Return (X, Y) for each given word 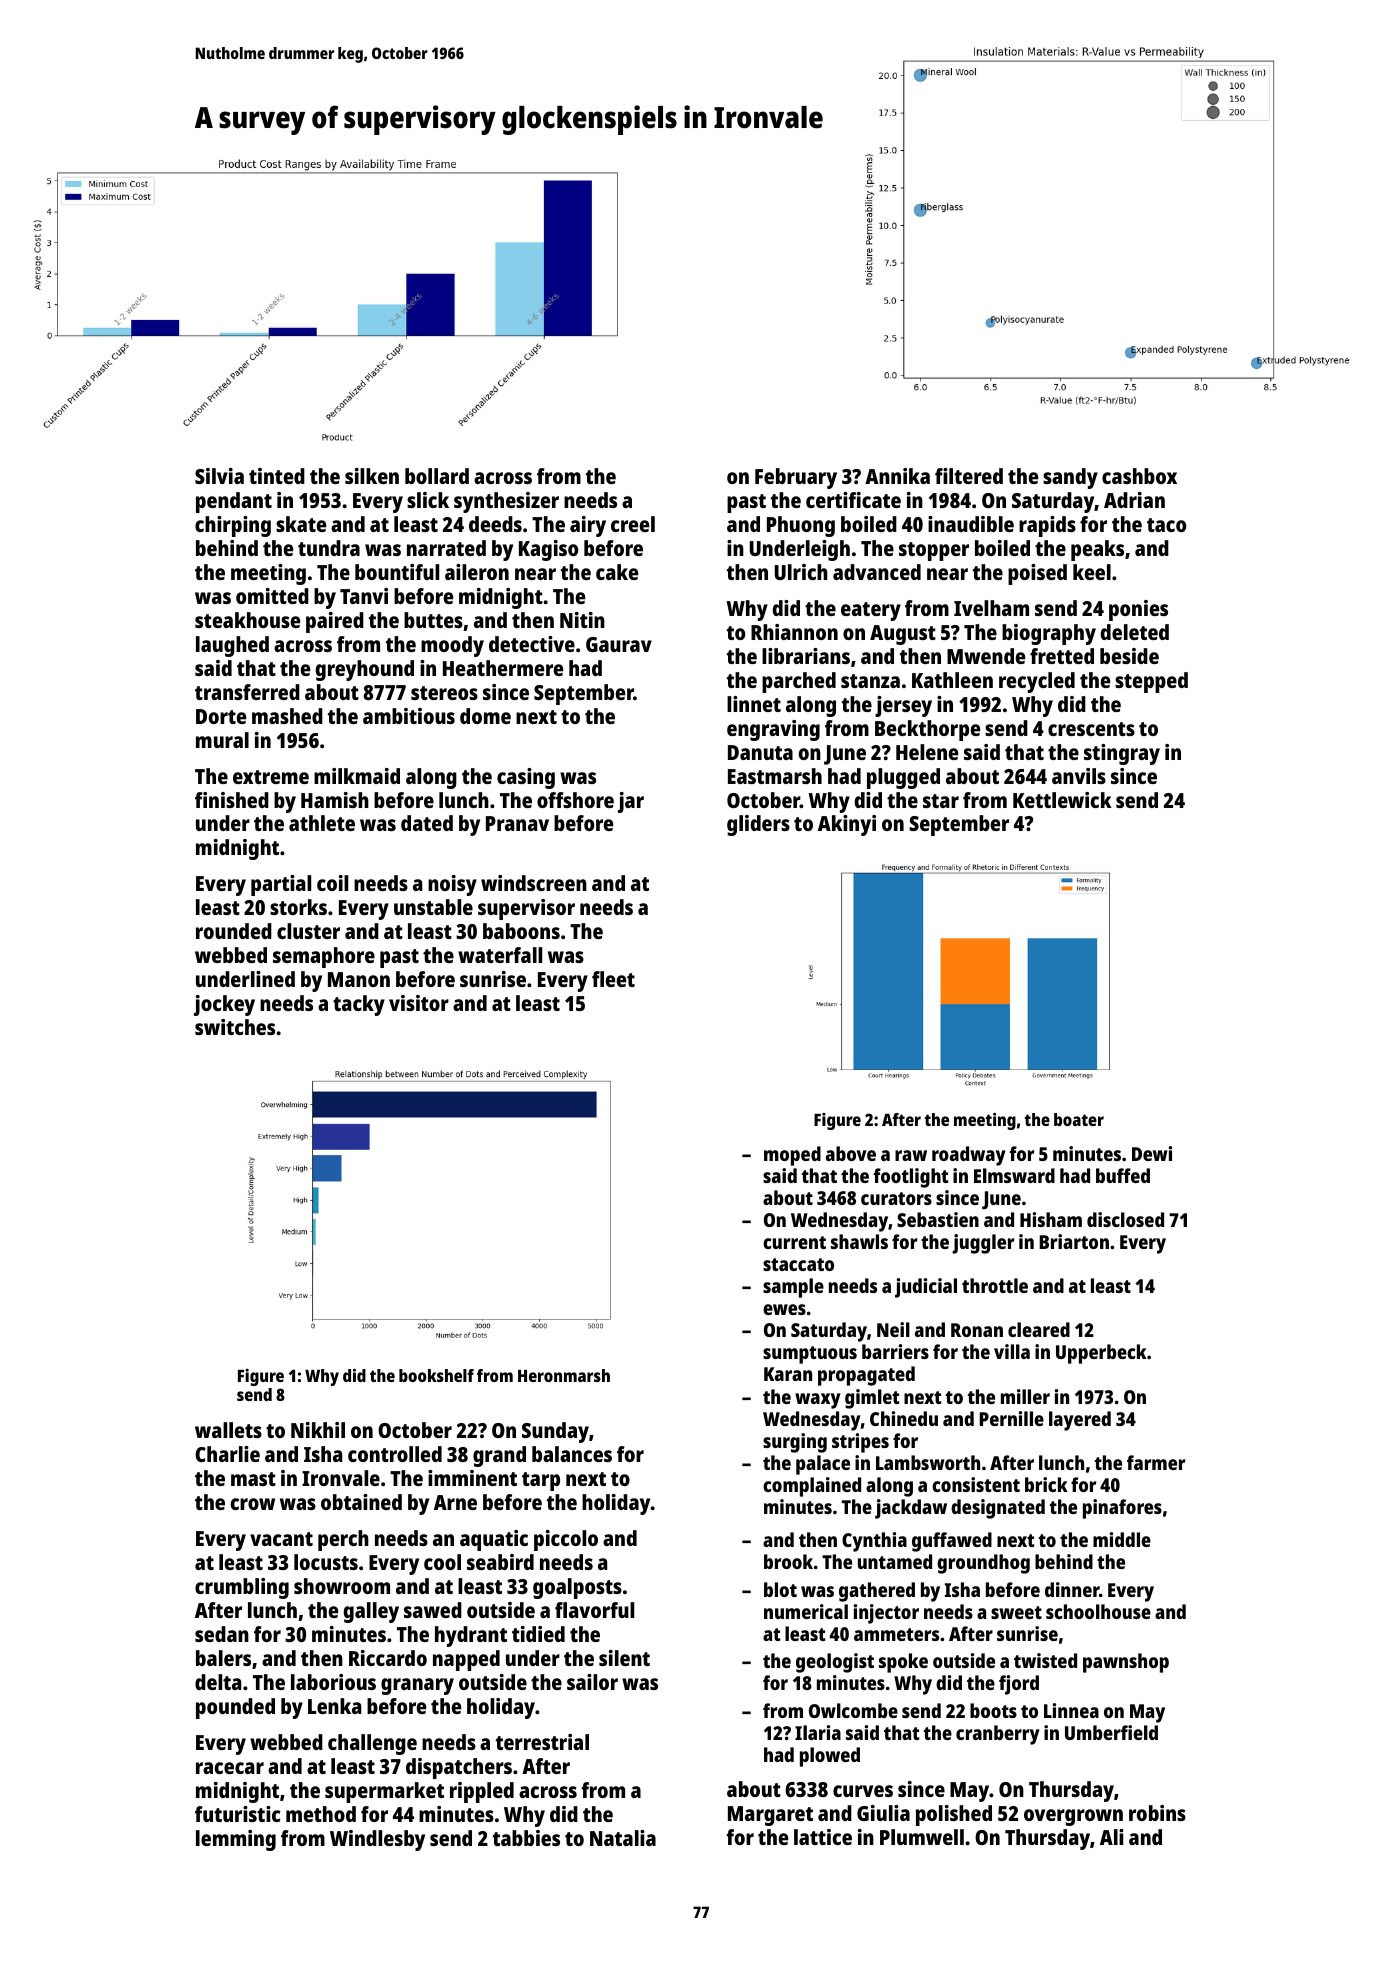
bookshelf (436, 1375)
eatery (871, 611)
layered (1080, 1421)
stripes (860, 1443)
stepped (1151, 682)
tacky (359, 1005)
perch (343, 1540)
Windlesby (377, 1840)
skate (301, 524)
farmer (1156, 1462)
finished (232, 800)
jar (631, 802)
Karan (788, 1374)
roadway (969, 1156)
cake (617, 572)
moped (792, 1156)
